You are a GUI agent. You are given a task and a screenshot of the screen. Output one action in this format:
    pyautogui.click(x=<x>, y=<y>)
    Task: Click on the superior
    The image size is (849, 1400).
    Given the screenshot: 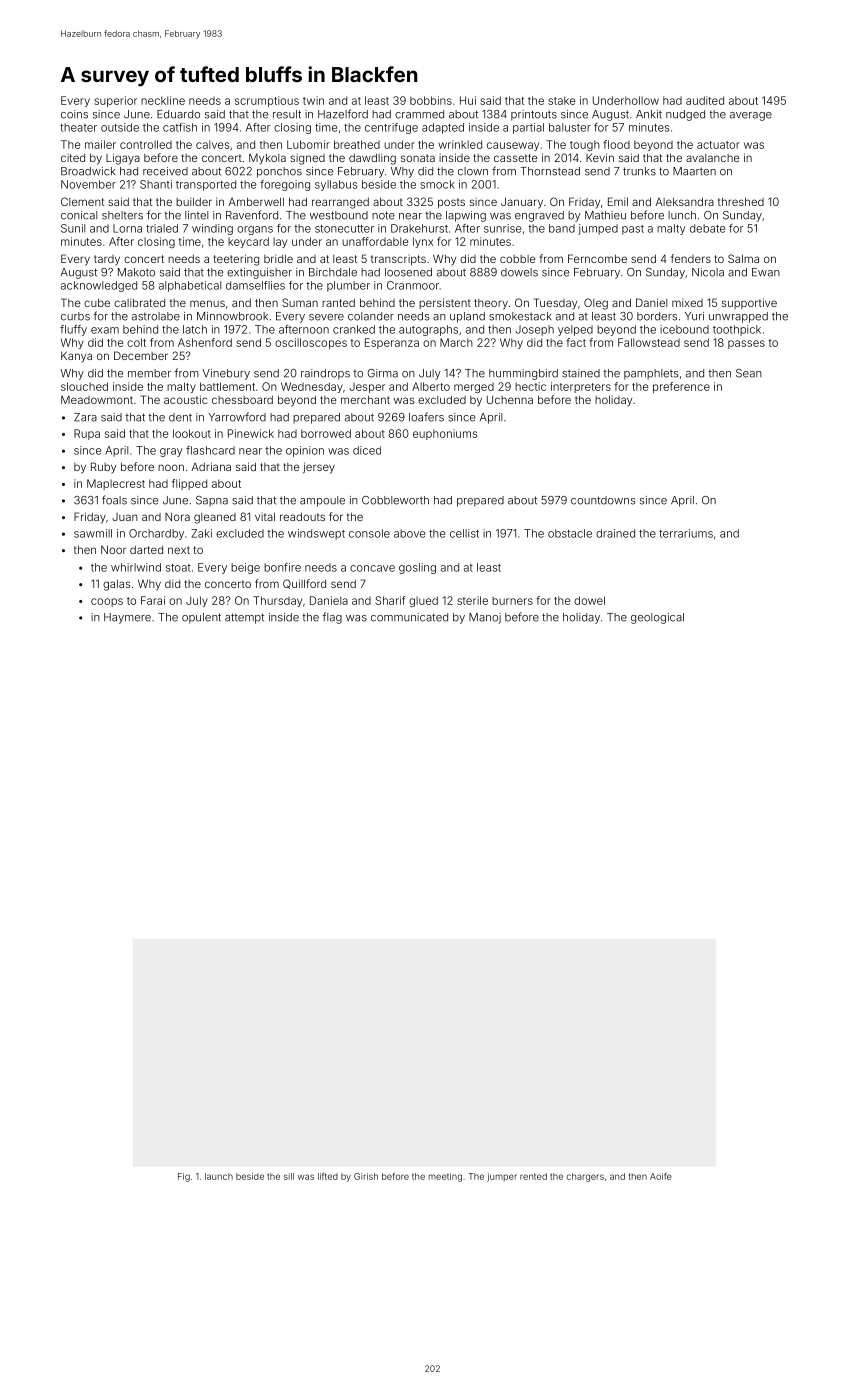 What is the action you would take?
    pyautogui.click(x=115, y=101)
